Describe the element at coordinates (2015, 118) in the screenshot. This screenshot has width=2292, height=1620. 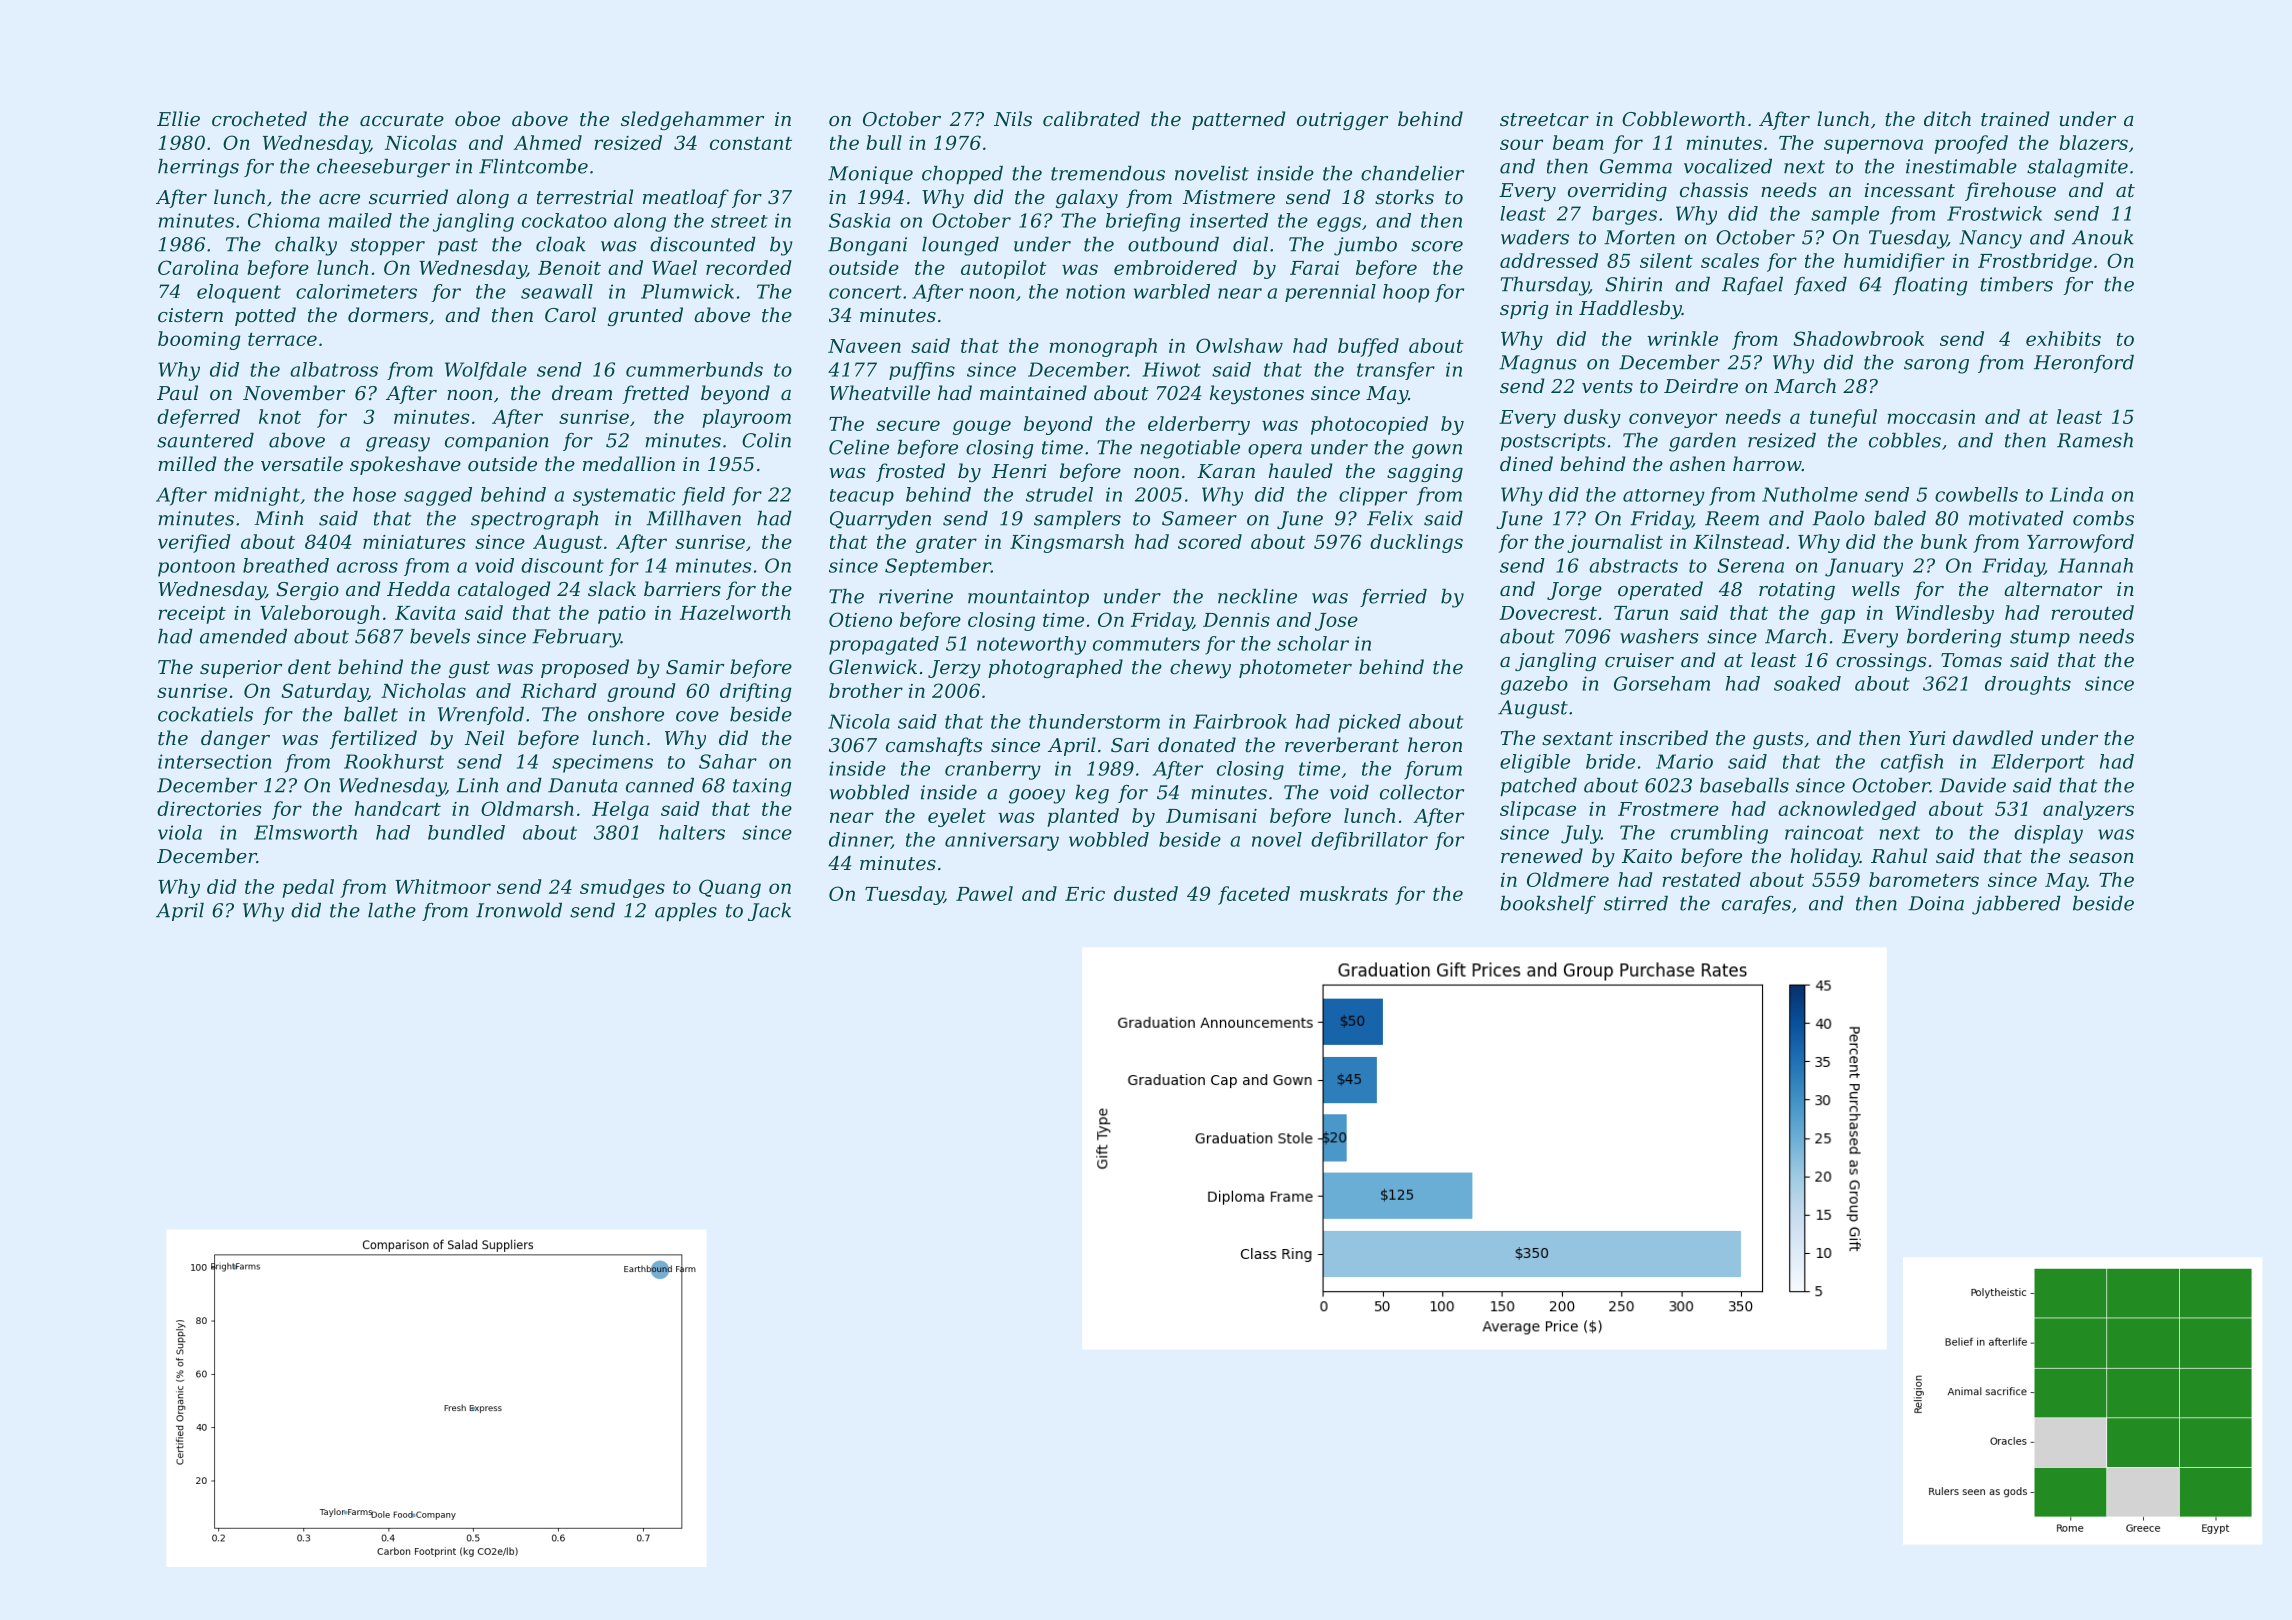
I see `trained` at that location.
